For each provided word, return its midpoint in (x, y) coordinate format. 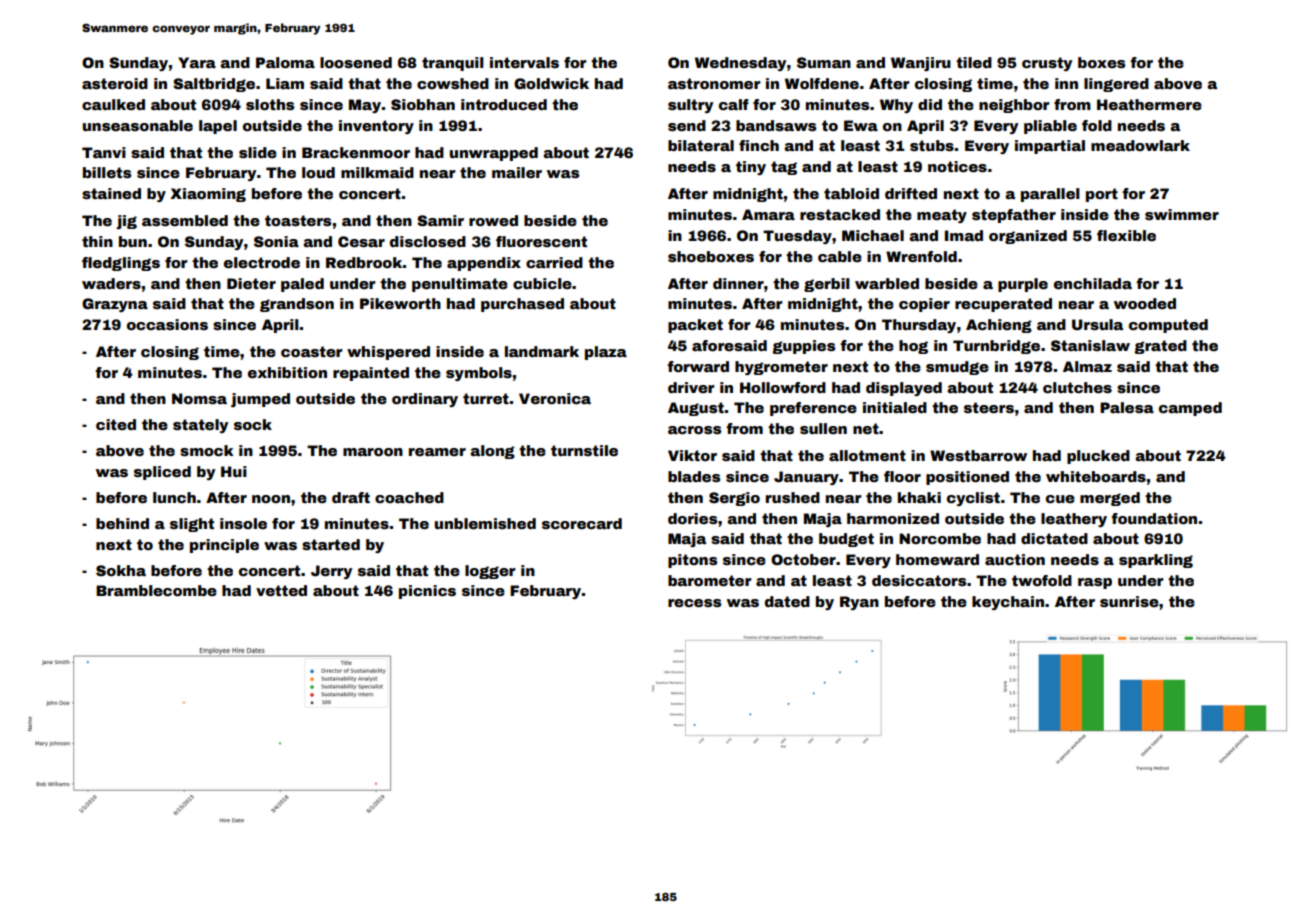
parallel (1050, 195)
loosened (356, 62)
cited (116, 424)
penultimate (460, 285)
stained (111, 193)
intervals (524, 62)
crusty (1047, 64)
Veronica (555, 398)
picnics (427, 592)
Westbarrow (978, 455)
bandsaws (776, 125)
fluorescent (541, 241)
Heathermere (1149, 104)
